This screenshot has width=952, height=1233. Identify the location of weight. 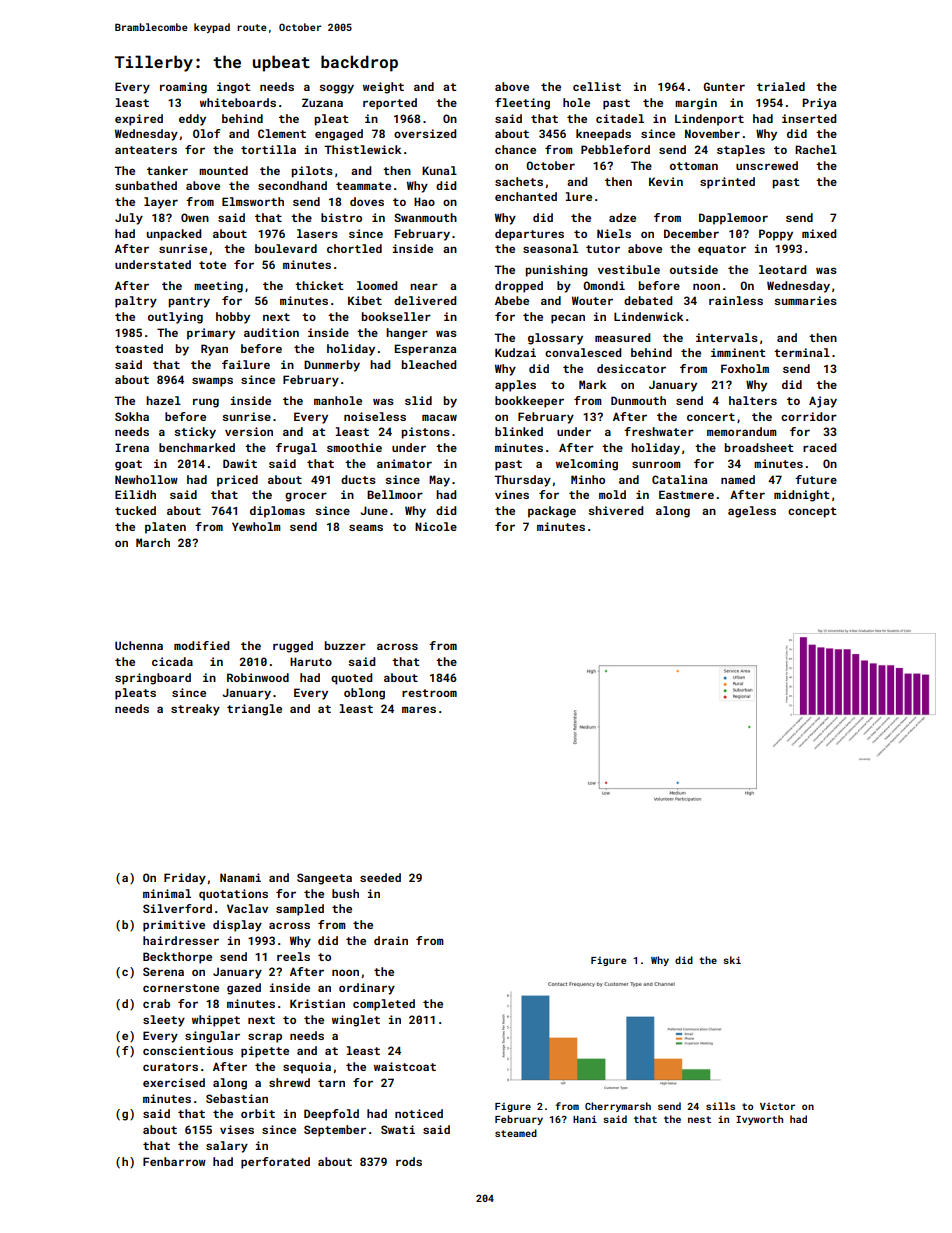
(383, 88).
